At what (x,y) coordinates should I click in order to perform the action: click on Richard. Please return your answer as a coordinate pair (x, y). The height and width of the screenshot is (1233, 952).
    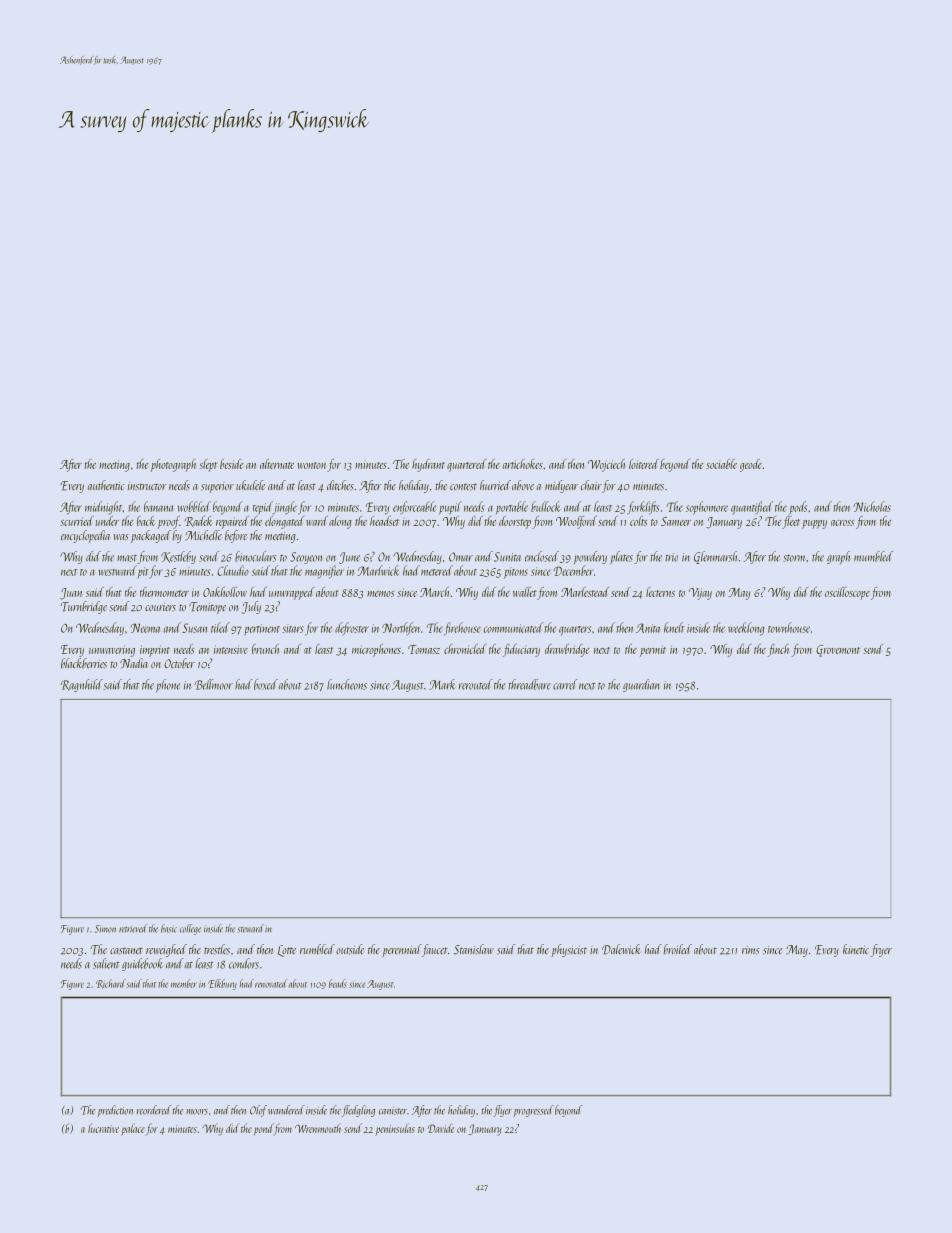
    Looking at the image, I should click on (111, 984).
